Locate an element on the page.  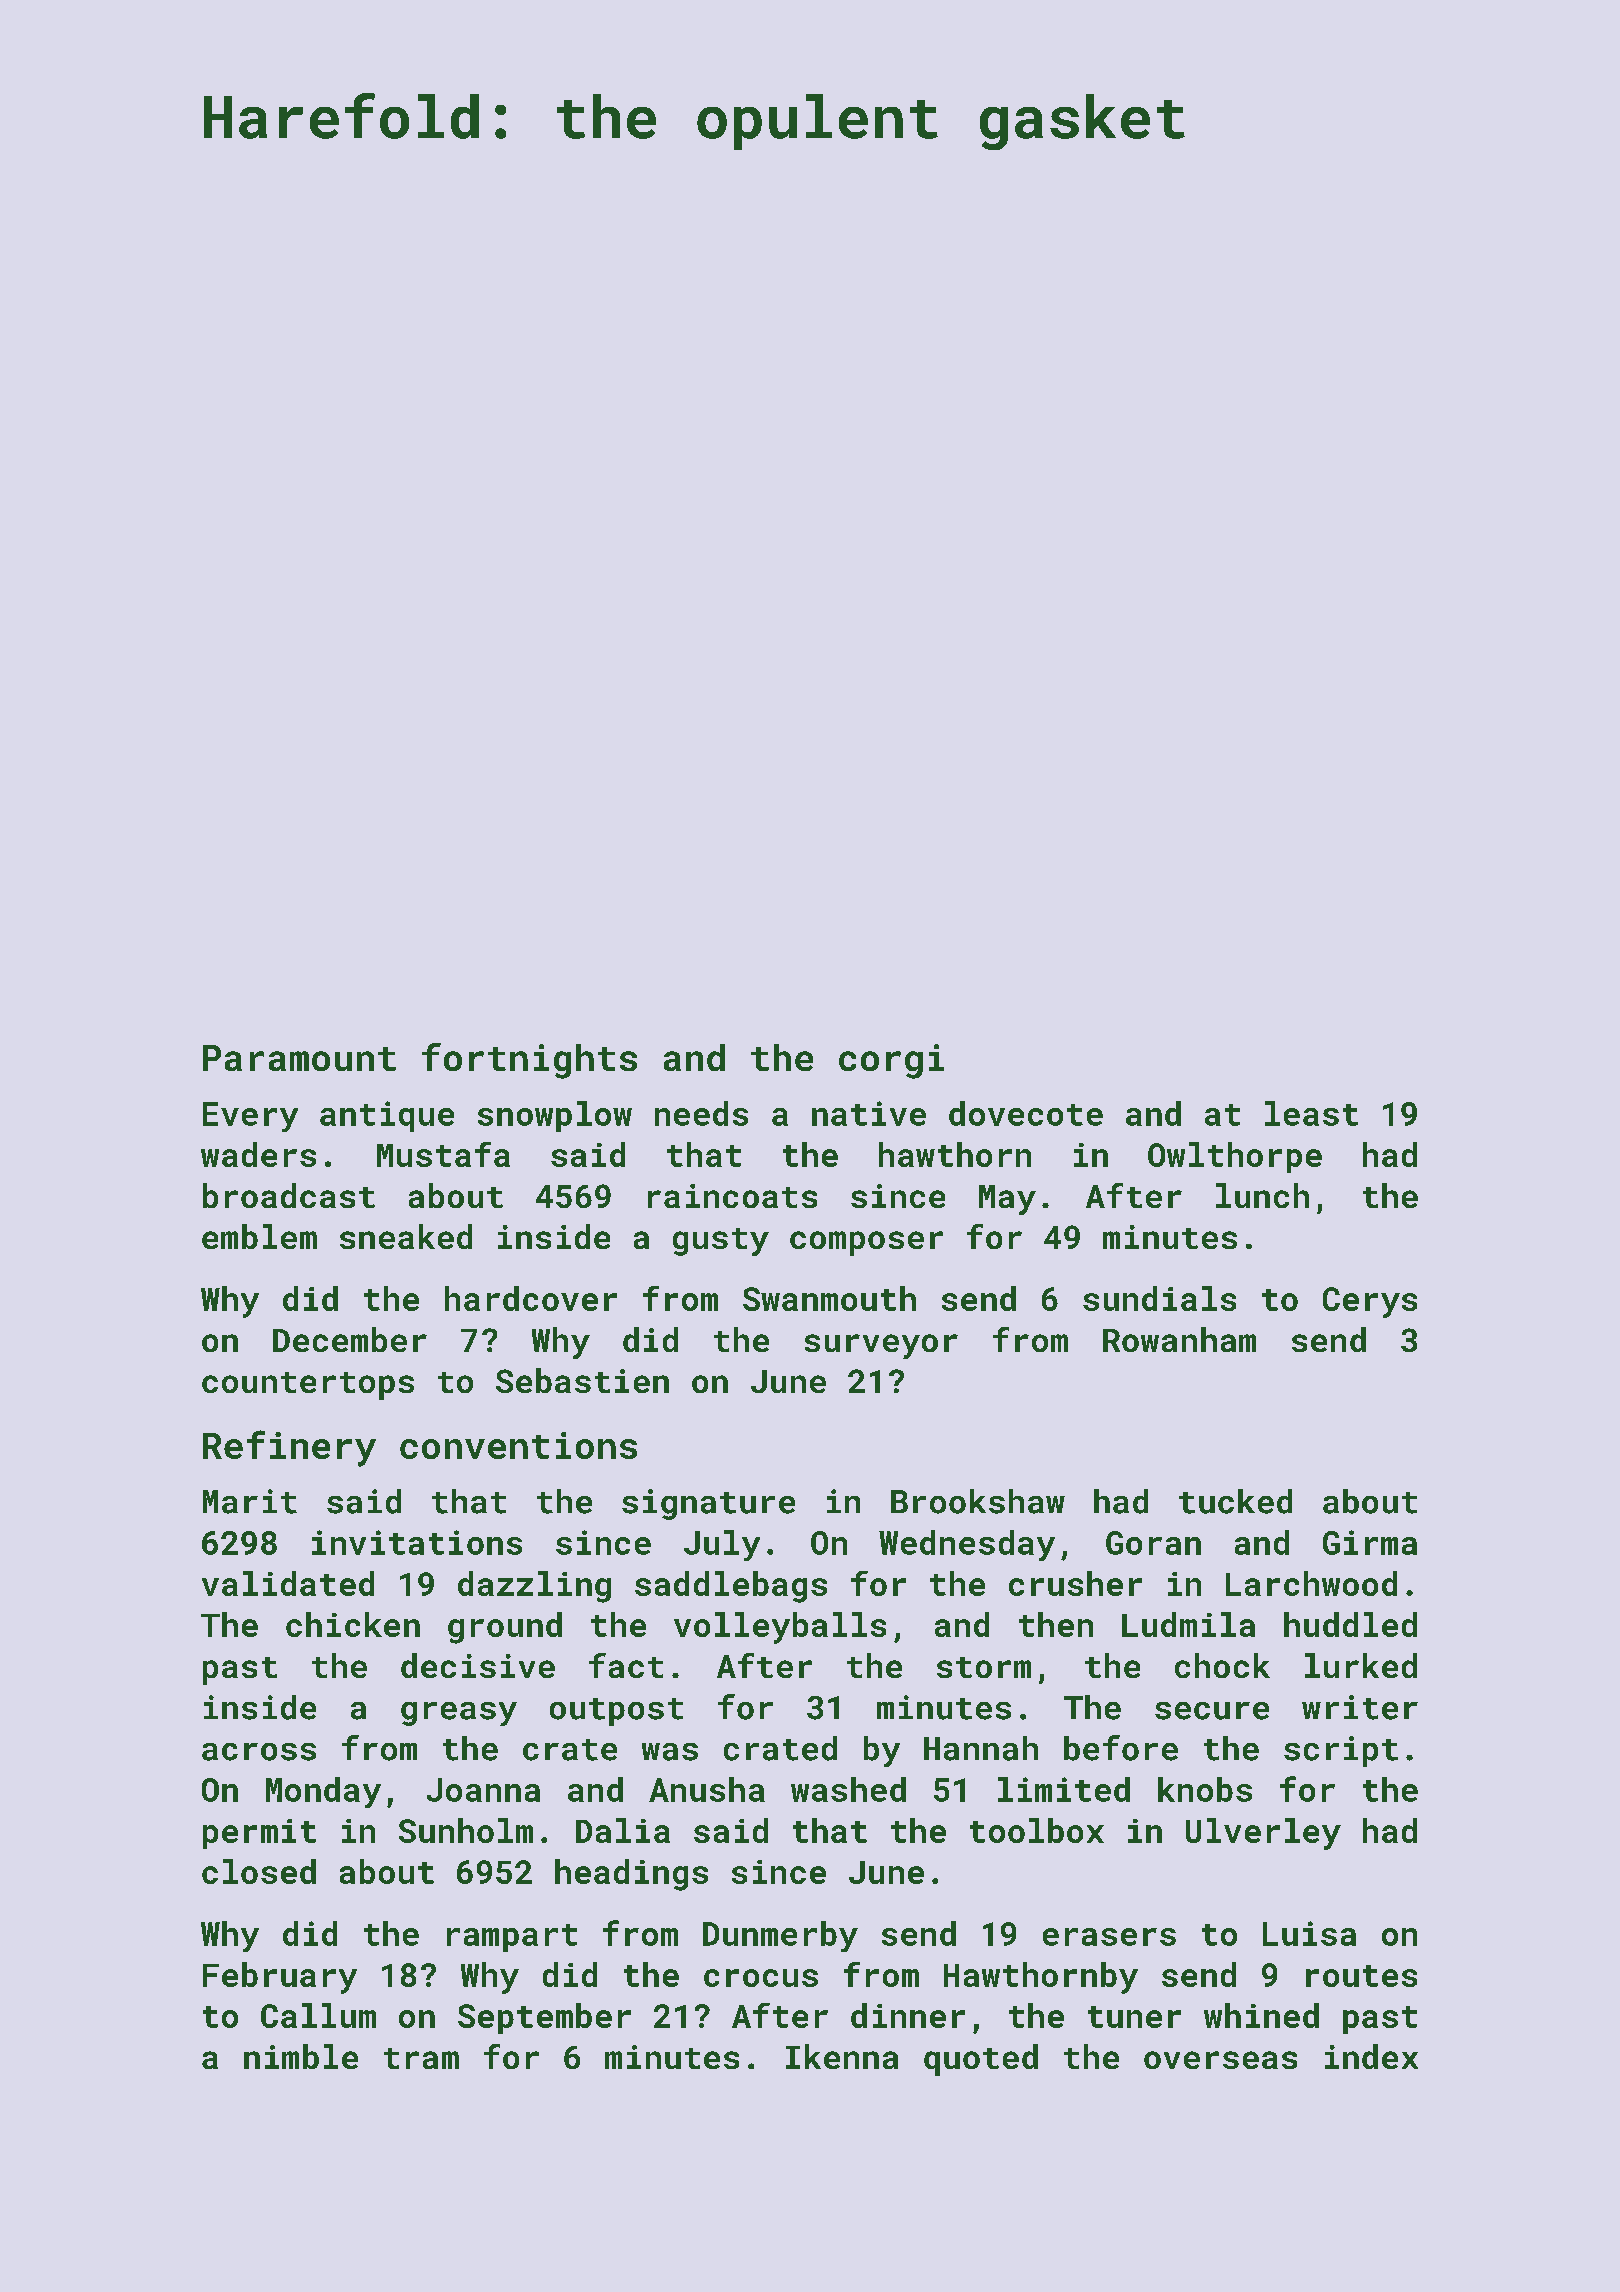
secure is located at coordinates (1212, 1711).
